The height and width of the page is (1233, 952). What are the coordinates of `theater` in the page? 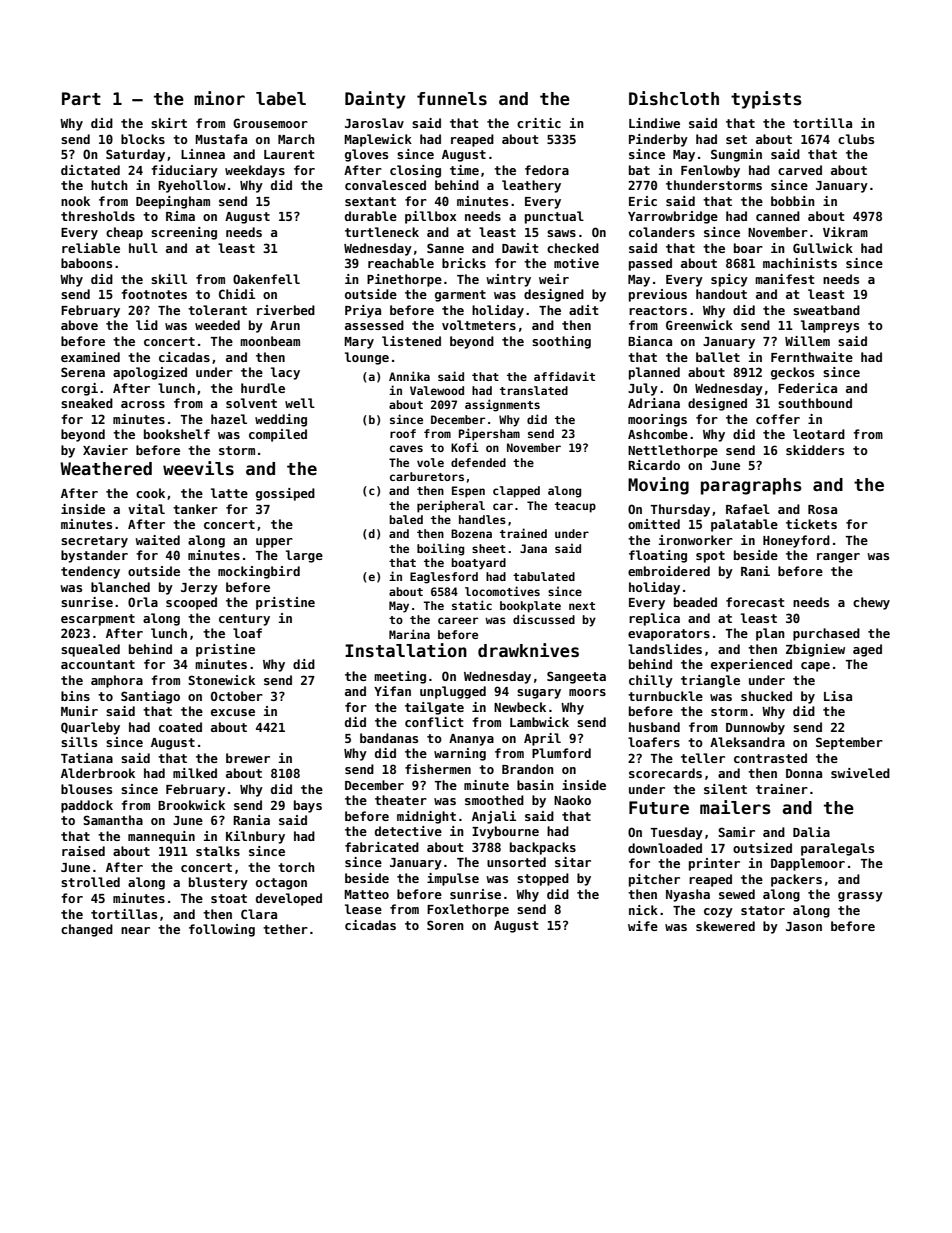 It's located at (401, 800).
